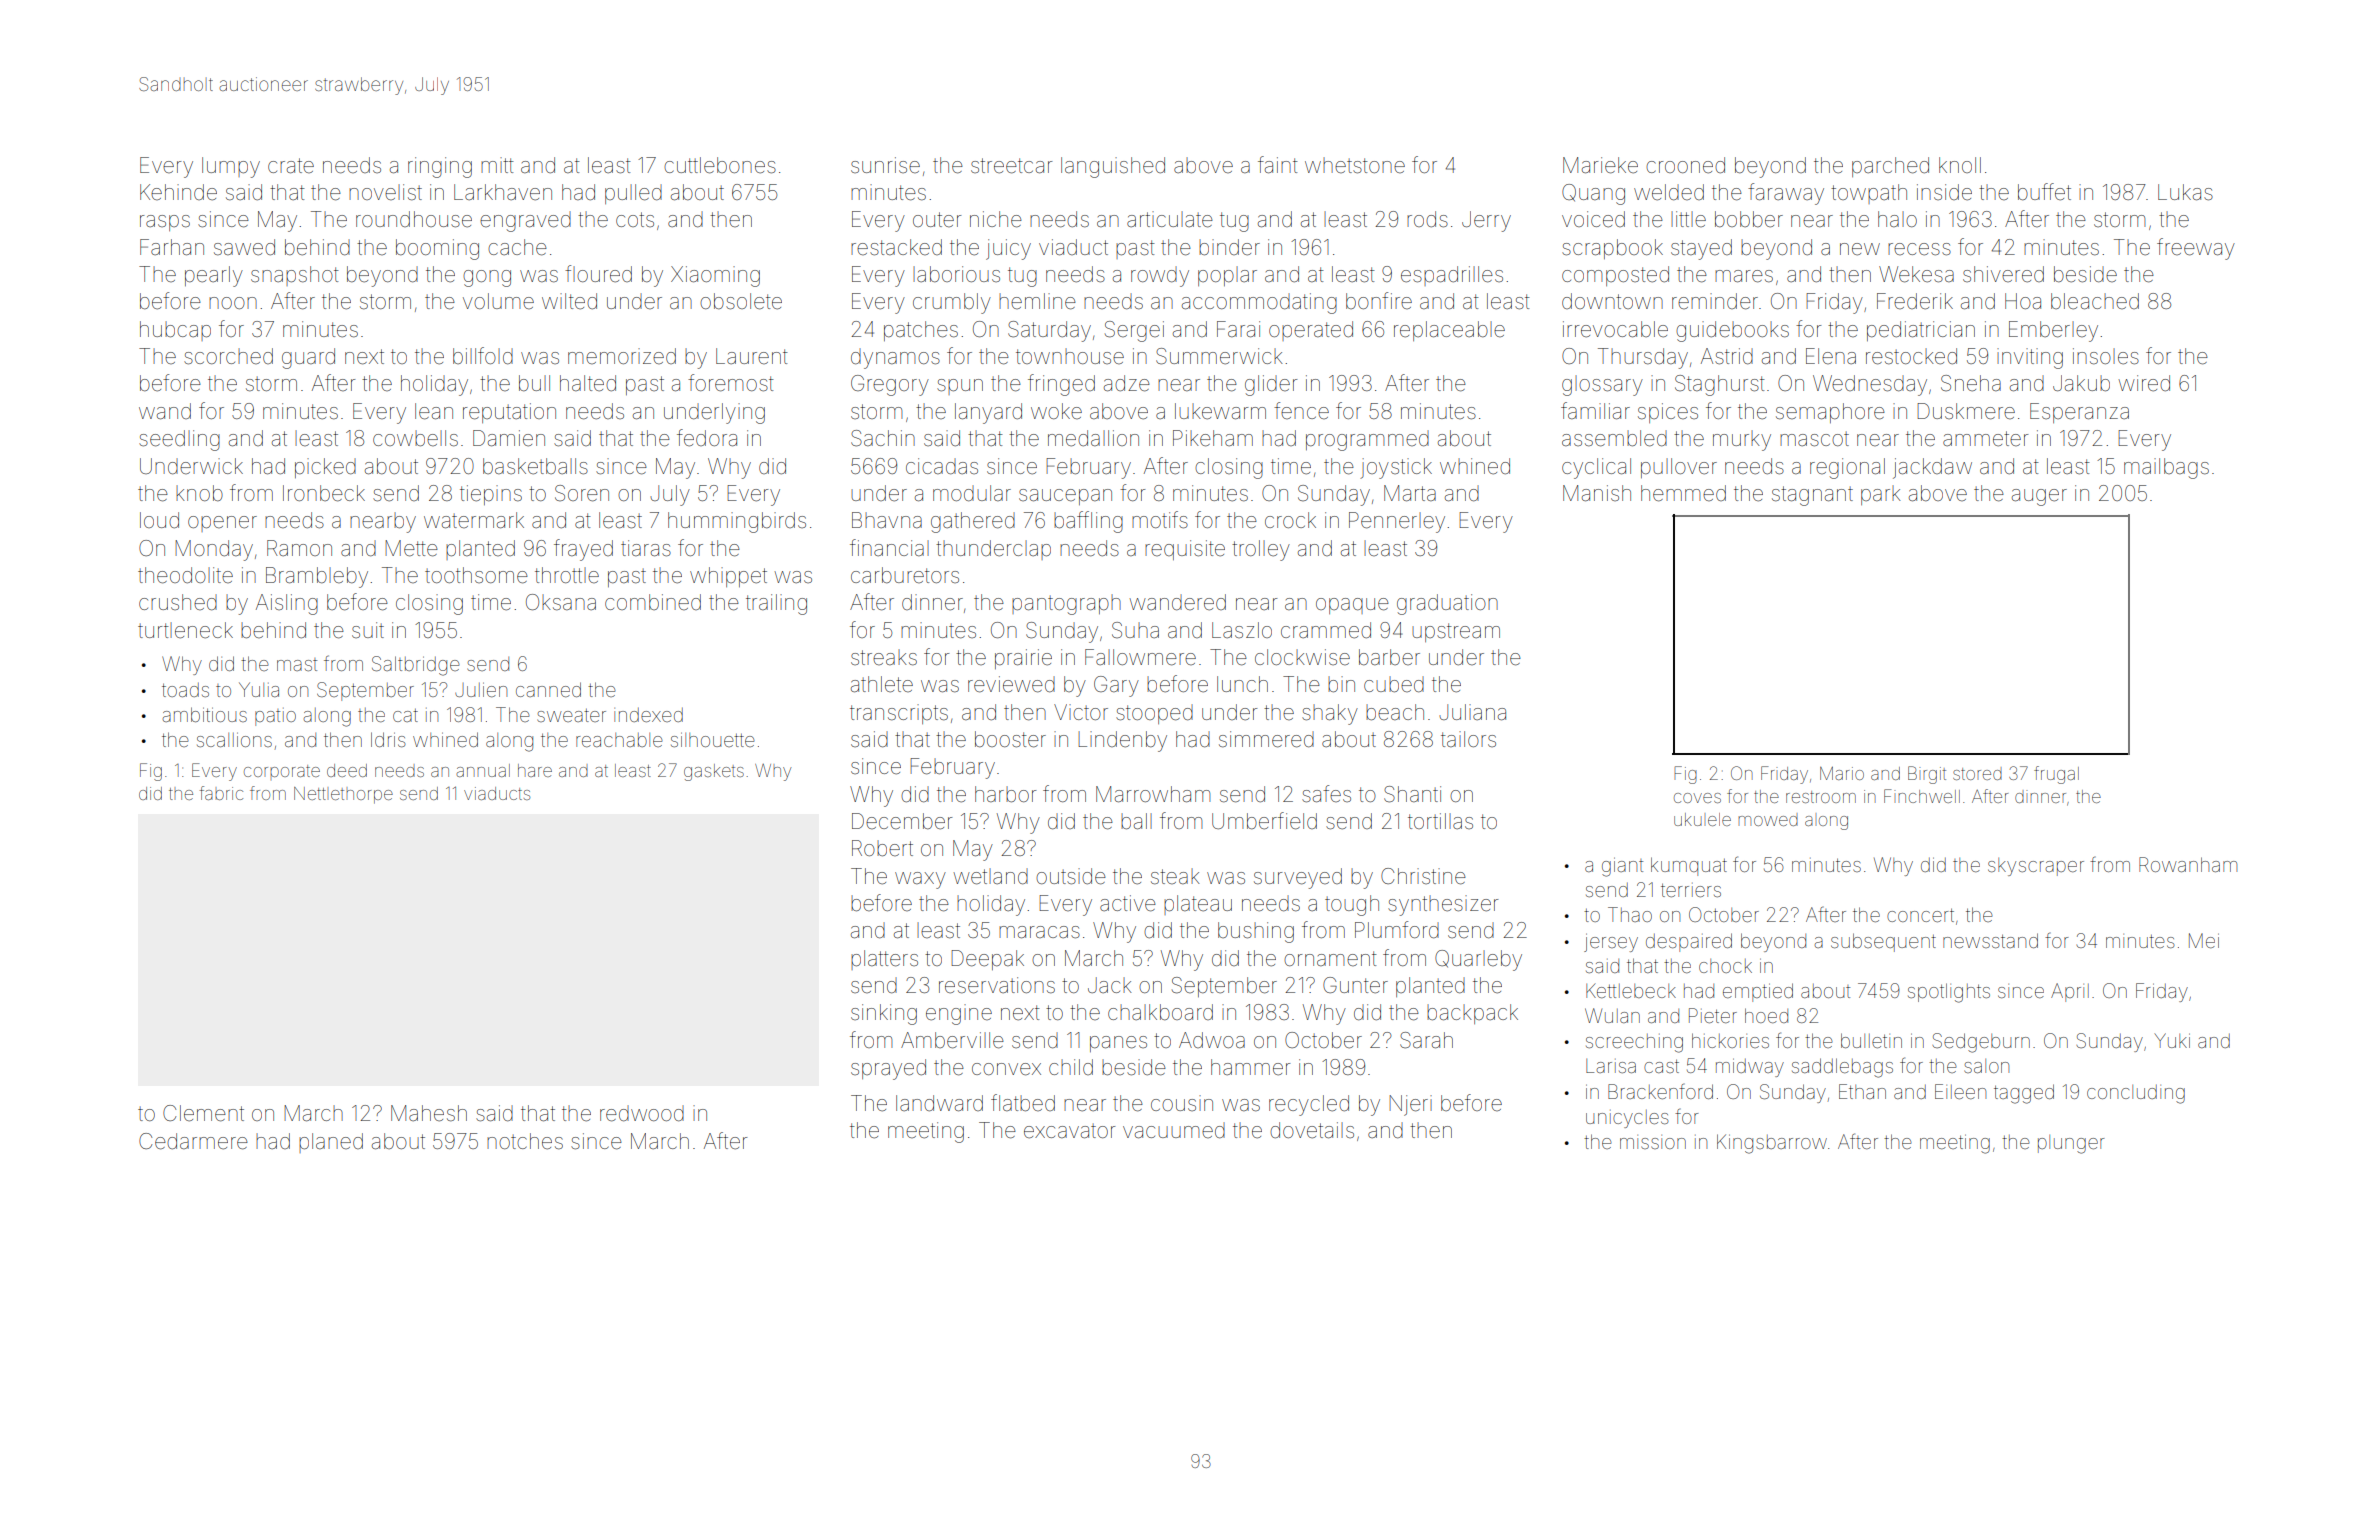 This screenshot has height=1540, width=2380. What do you see at coordinates (193, 1141) in the screenshot?
I see `Cedarmere` at bounding box center [193, 1141].
